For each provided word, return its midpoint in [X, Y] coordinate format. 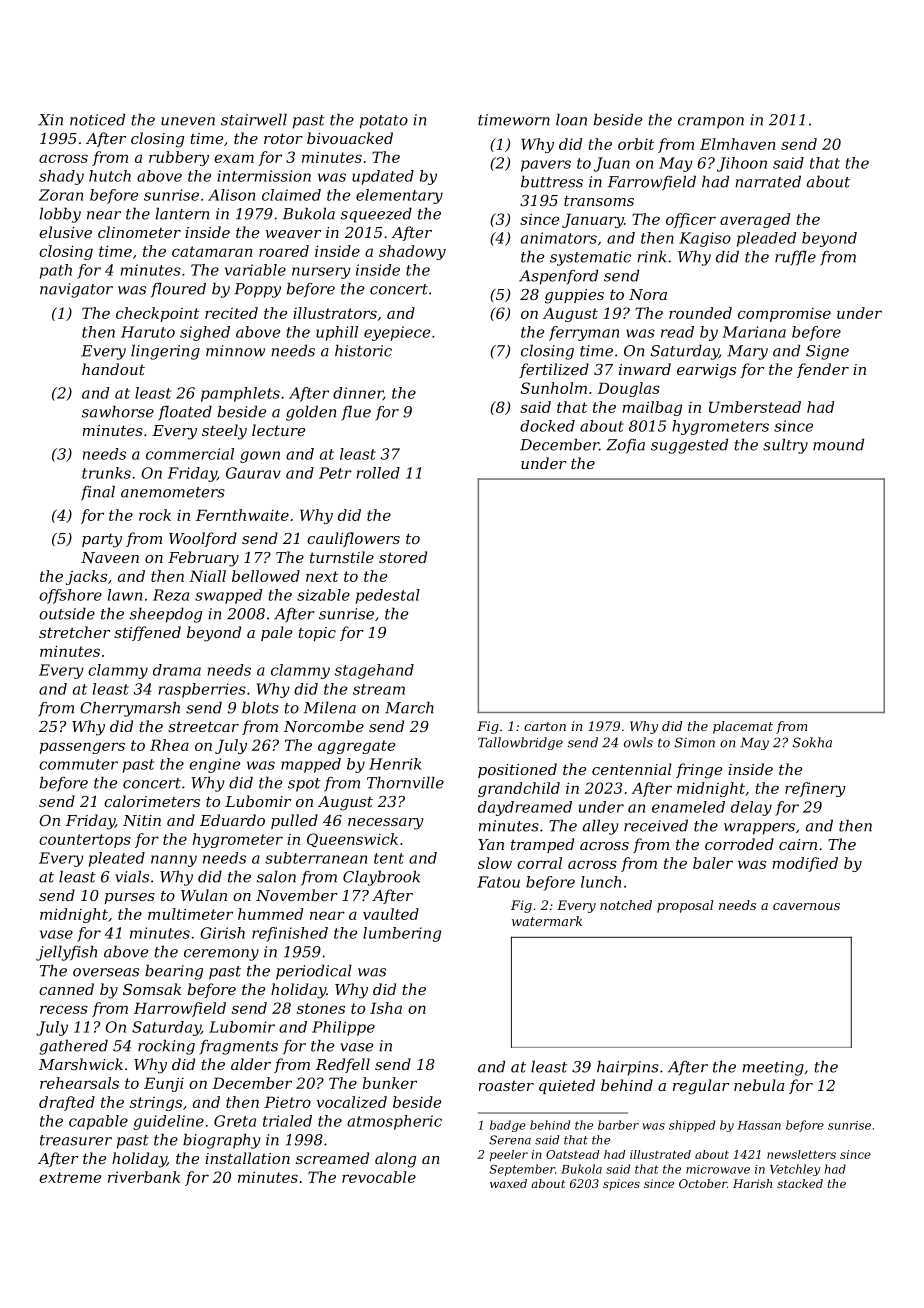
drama [177, 670]
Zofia [625, 446]
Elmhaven [738, 144]
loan [571, 119]
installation [247, 1158]
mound [838, 444]
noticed [97, 119]
